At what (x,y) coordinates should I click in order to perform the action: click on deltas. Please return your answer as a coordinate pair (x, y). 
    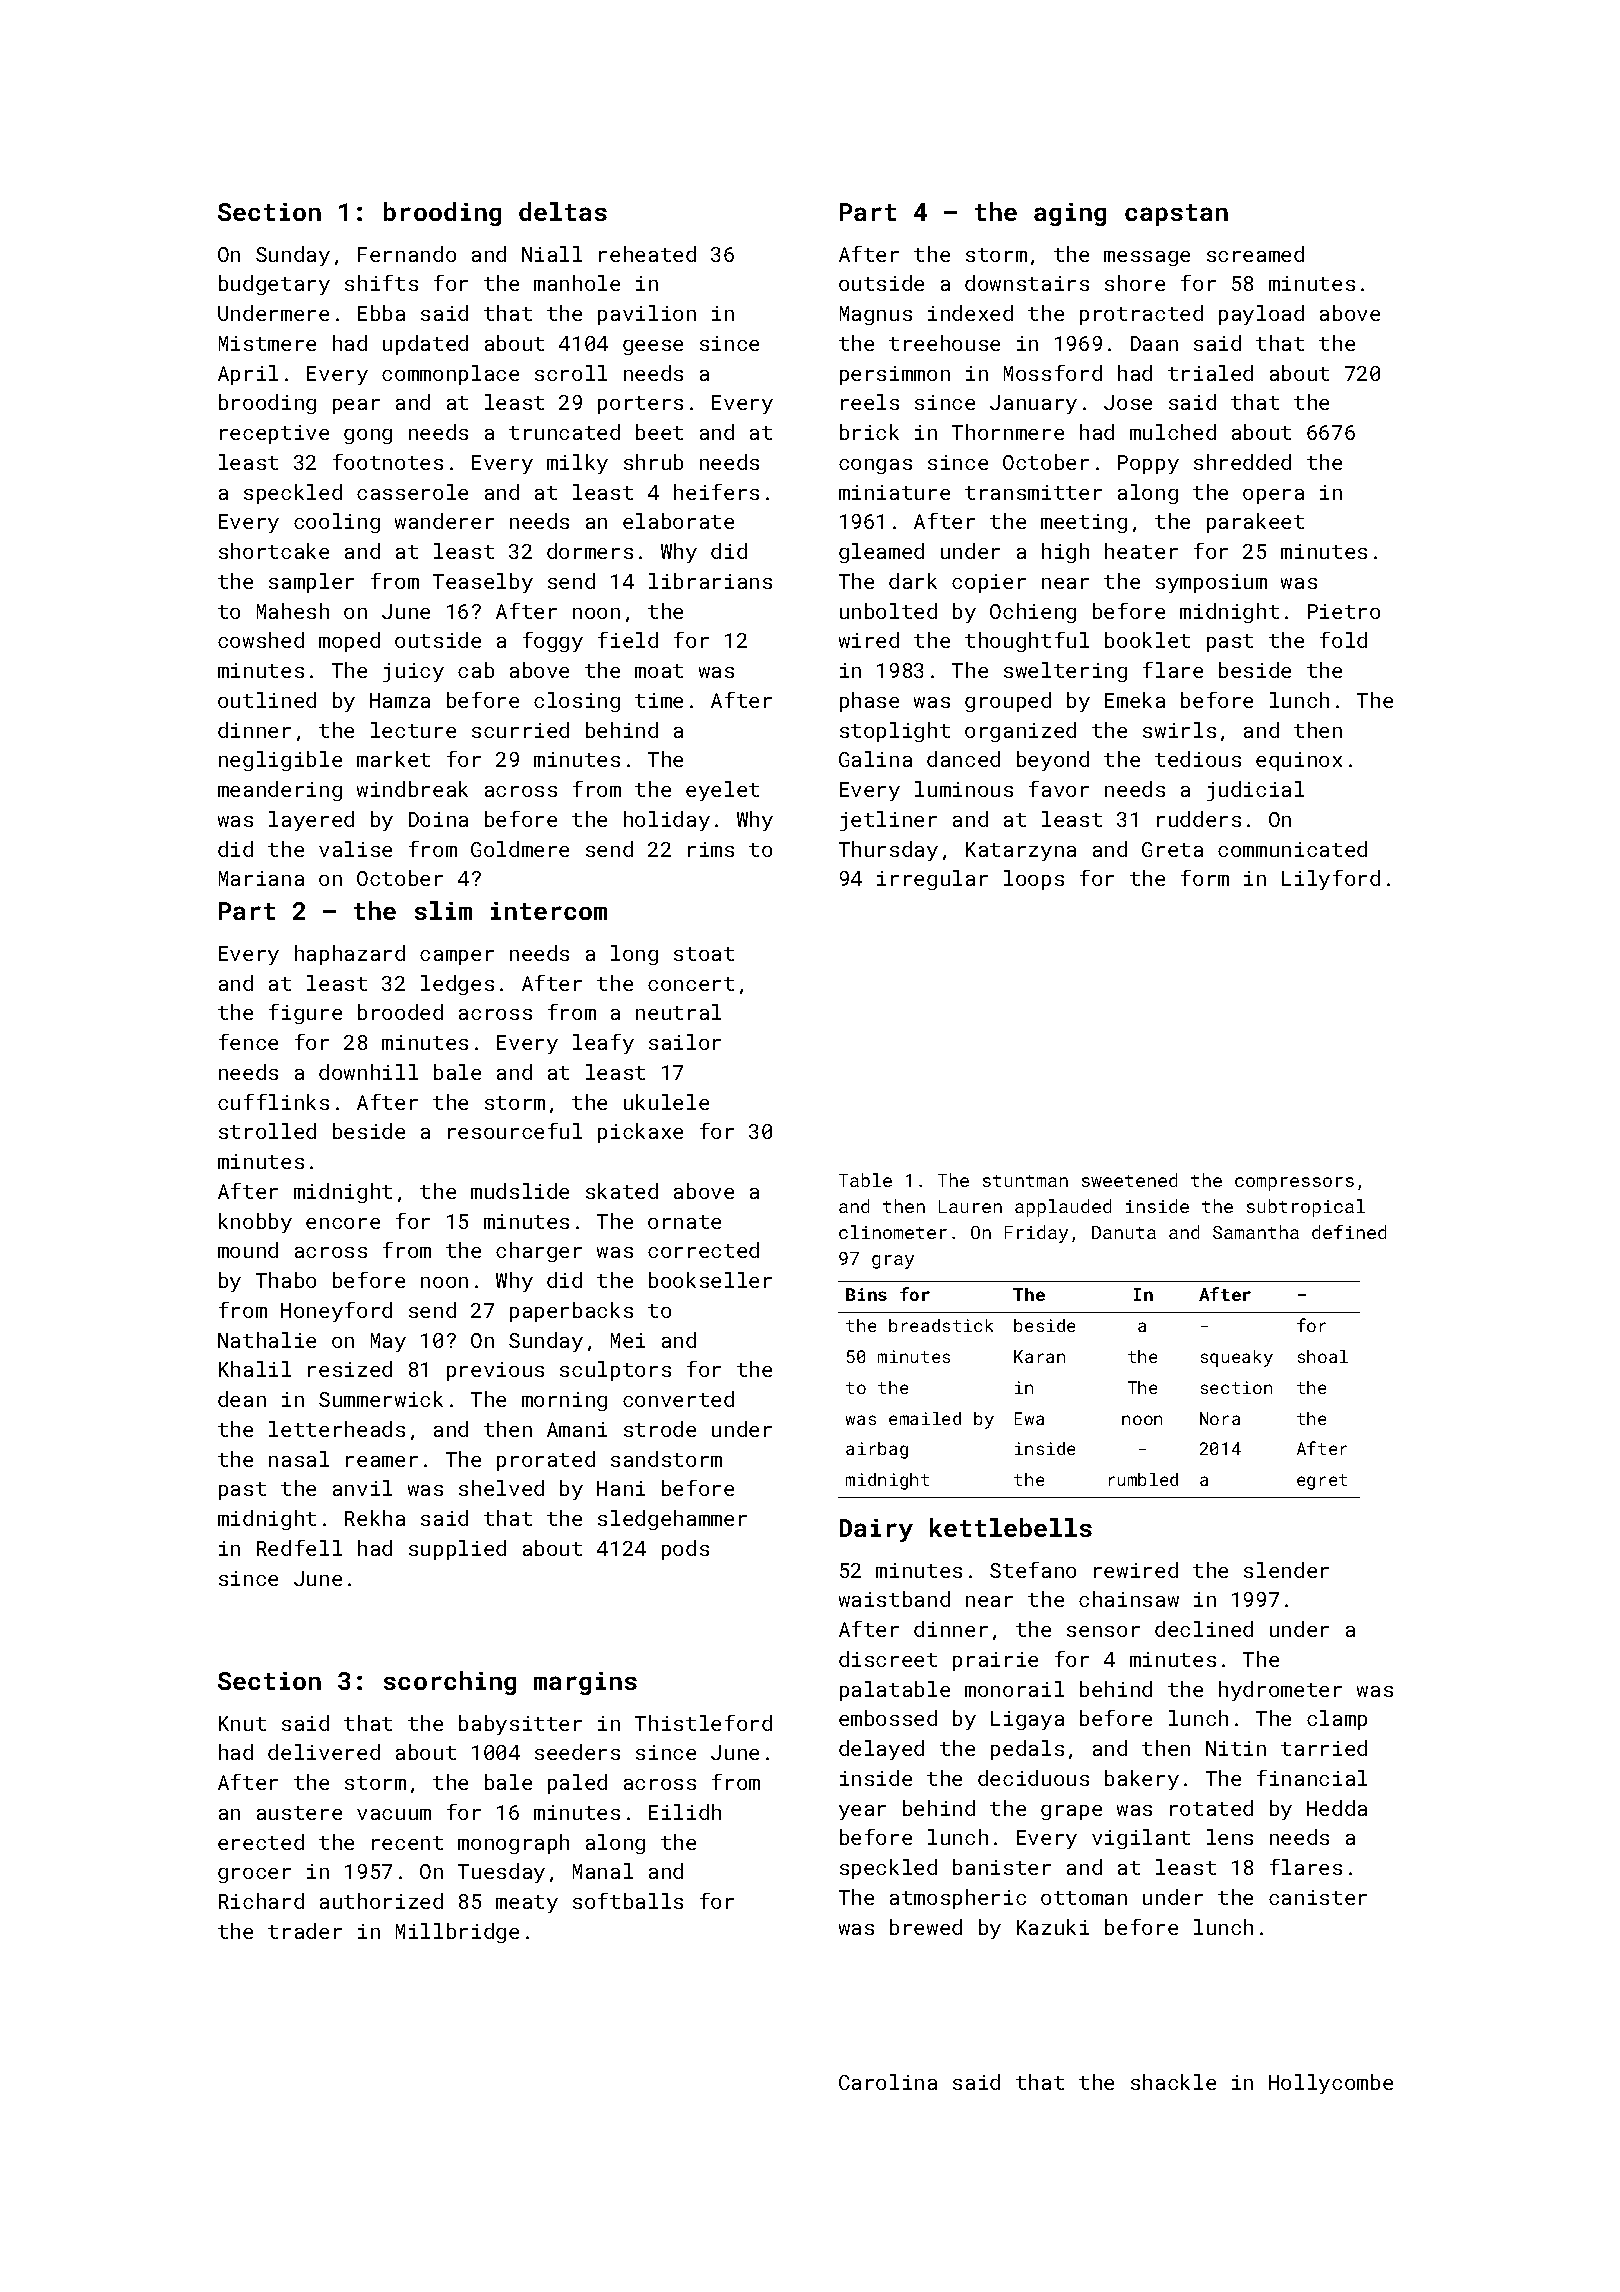
    Looking at the image, I should click on (563, 211).
